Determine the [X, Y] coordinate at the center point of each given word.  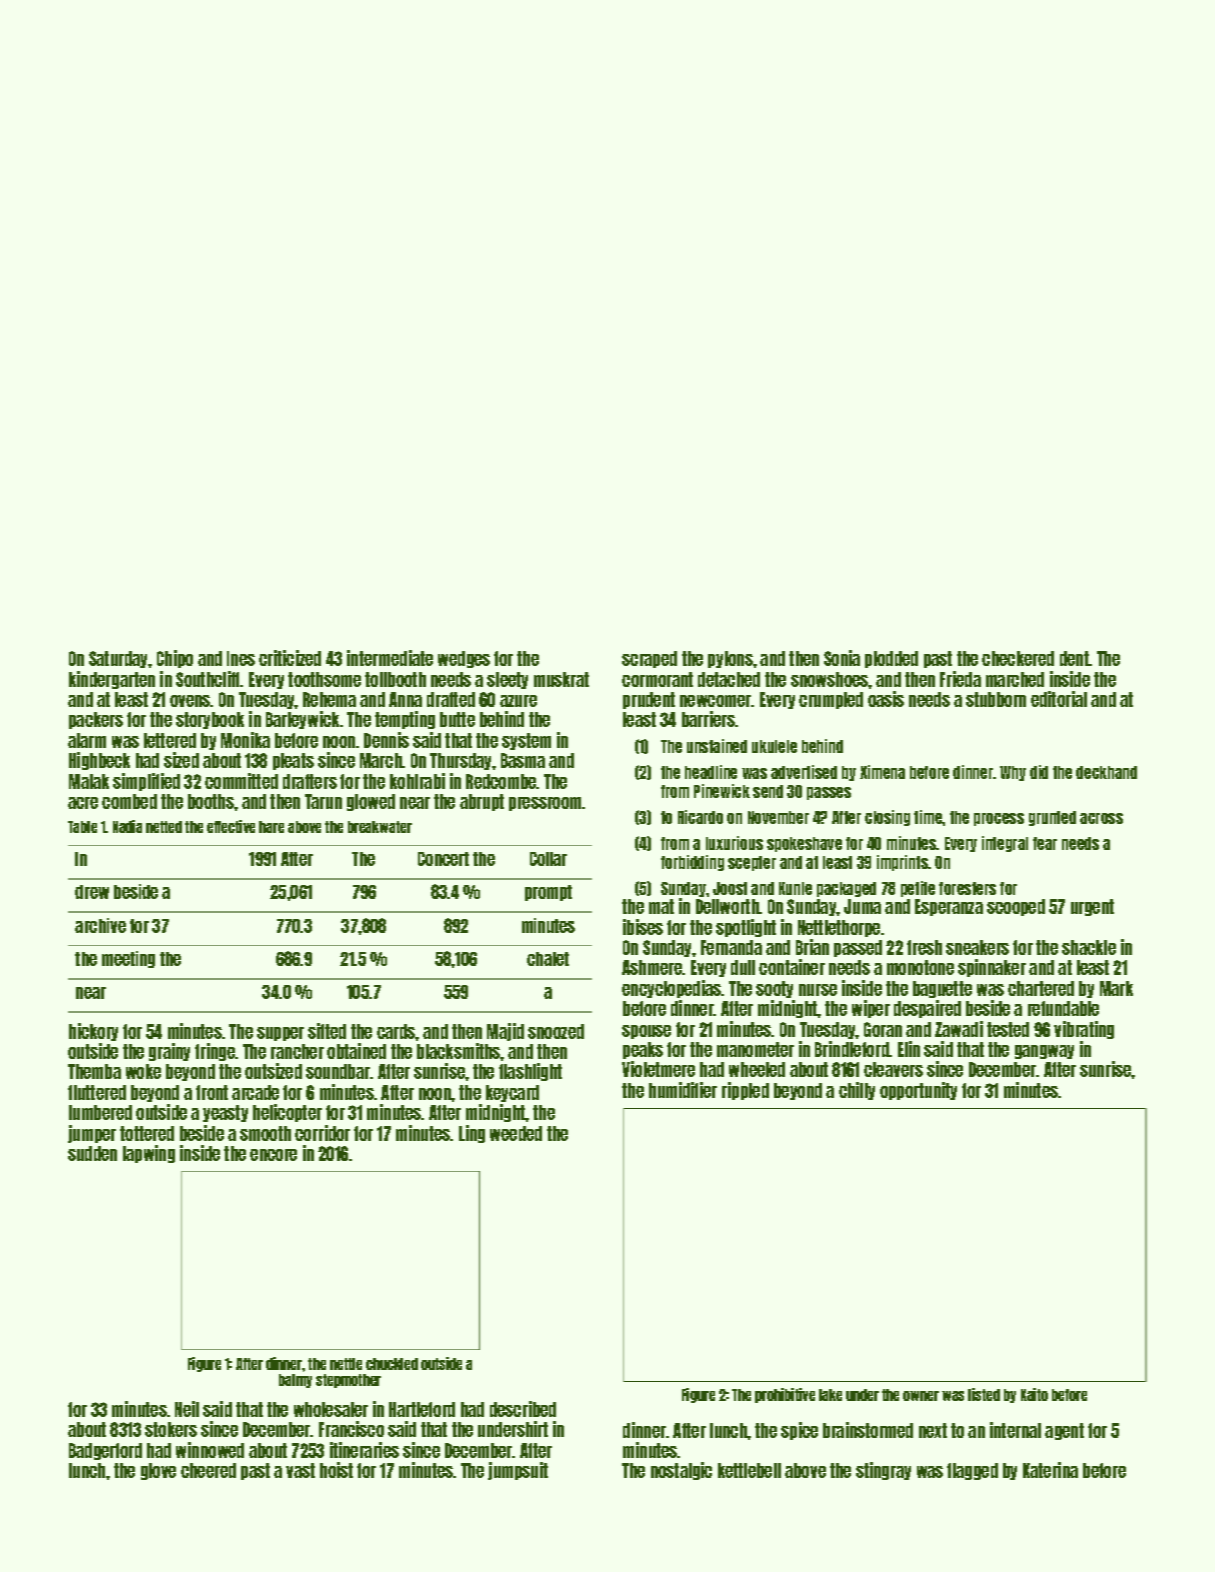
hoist [336, 1470]
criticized [290, 658]
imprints [903, 863]
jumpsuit [518, 1471]
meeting [128, 959]
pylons [730, 659]
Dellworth [728, 906]
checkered [1018, 658]
